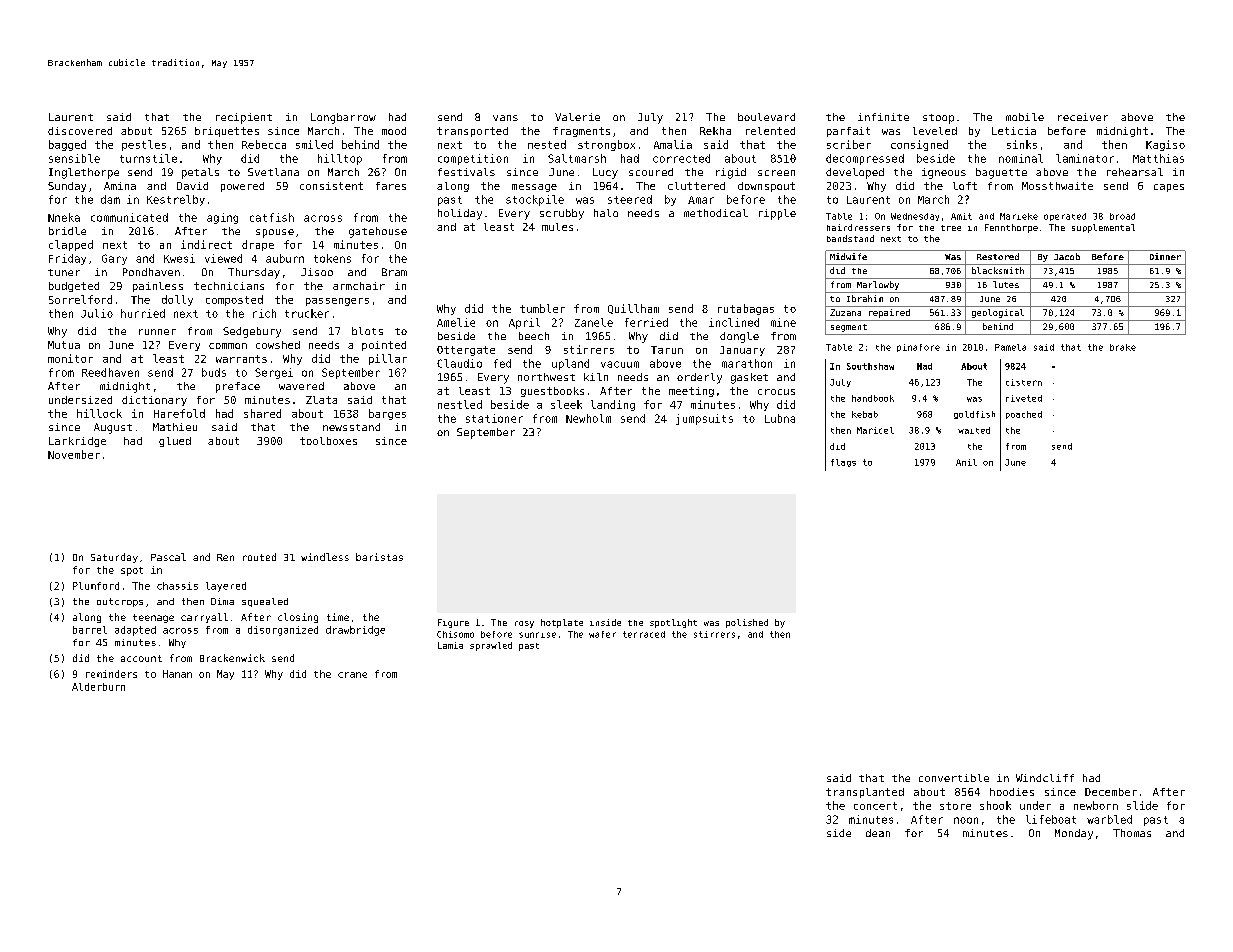 The width and height of the image is (1233, 952). I want to click on terraced, so click(644, 634).
